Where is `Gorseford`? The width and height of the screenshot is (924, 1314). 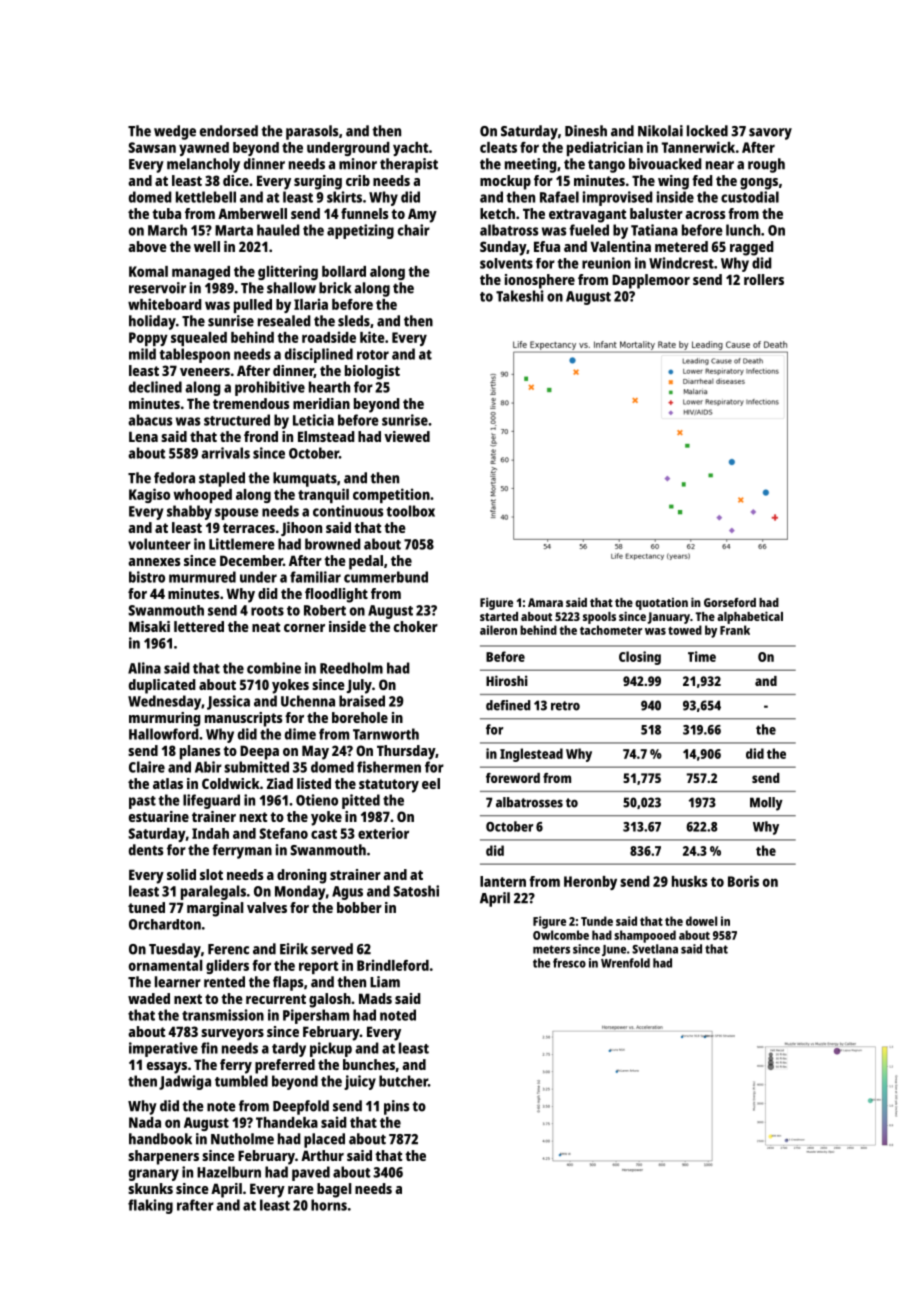
Gorseford is located at coordinates (730, 602).
